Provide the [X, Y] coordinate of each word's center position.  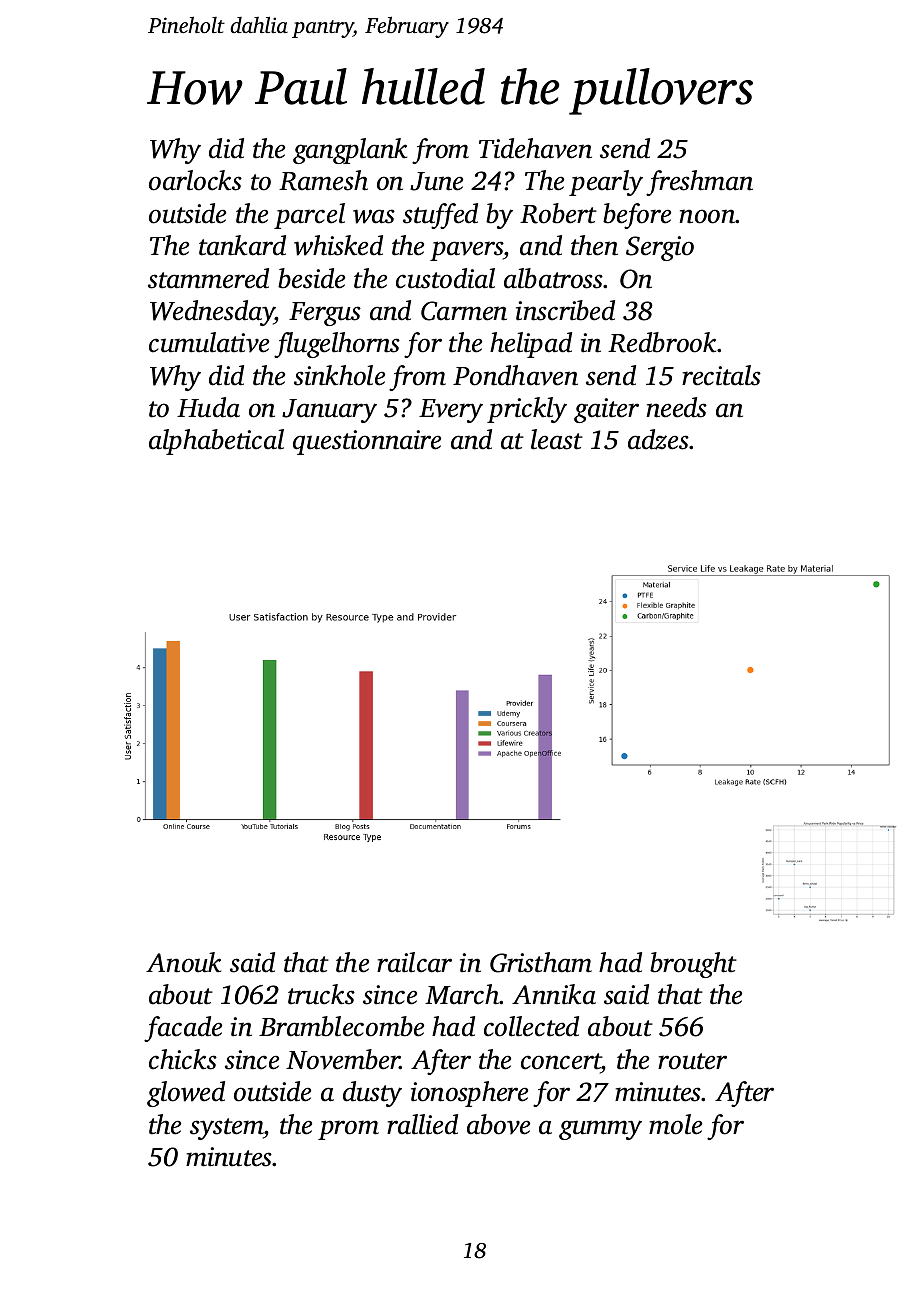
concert [561, 1061]
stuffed [440, 216]
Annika [554, 994]
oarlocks [195, 180]
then [594, 245]
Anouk [183, 962]
